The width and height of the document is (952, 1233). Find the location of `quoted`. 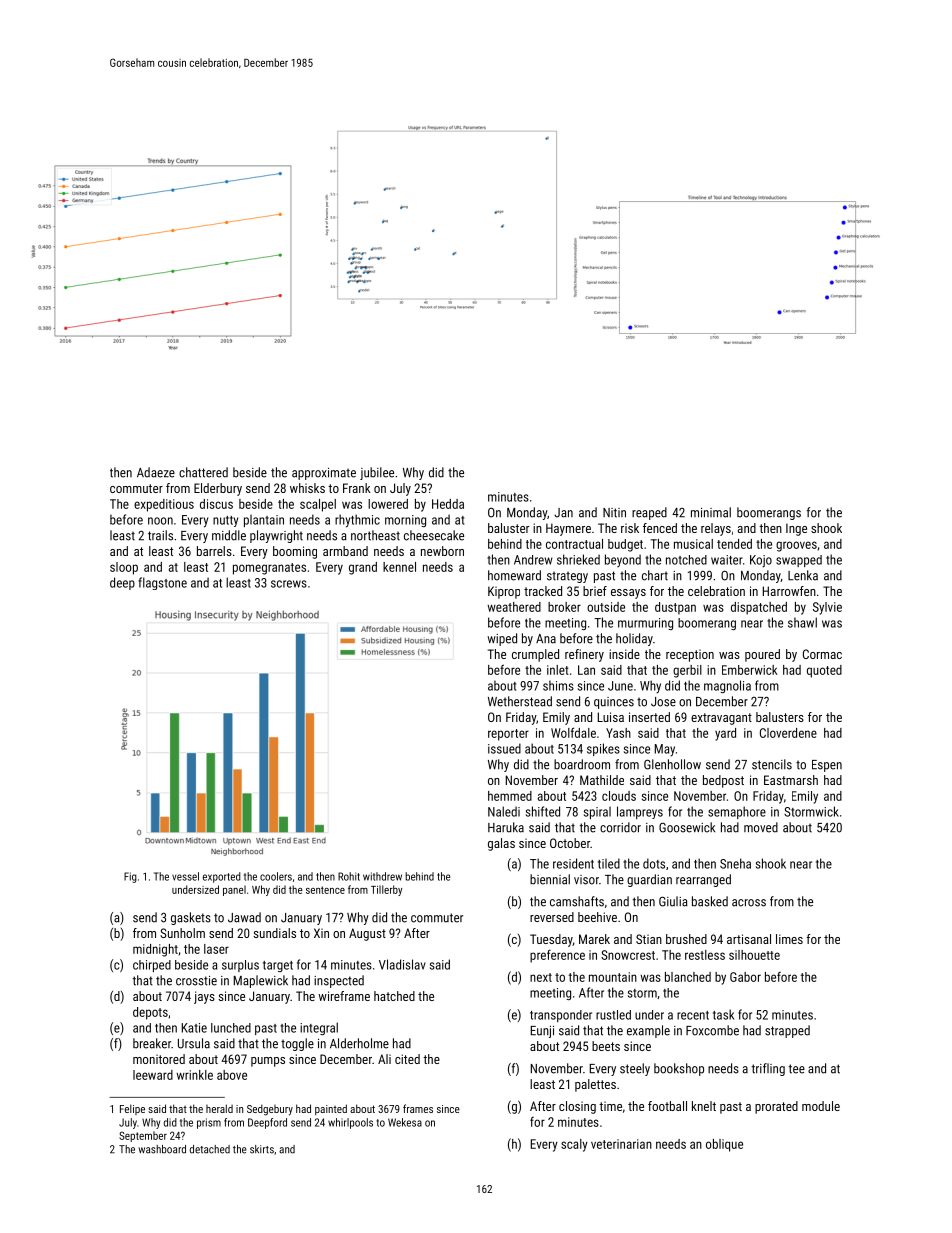

quoted is located at coordinates (824, 671).
